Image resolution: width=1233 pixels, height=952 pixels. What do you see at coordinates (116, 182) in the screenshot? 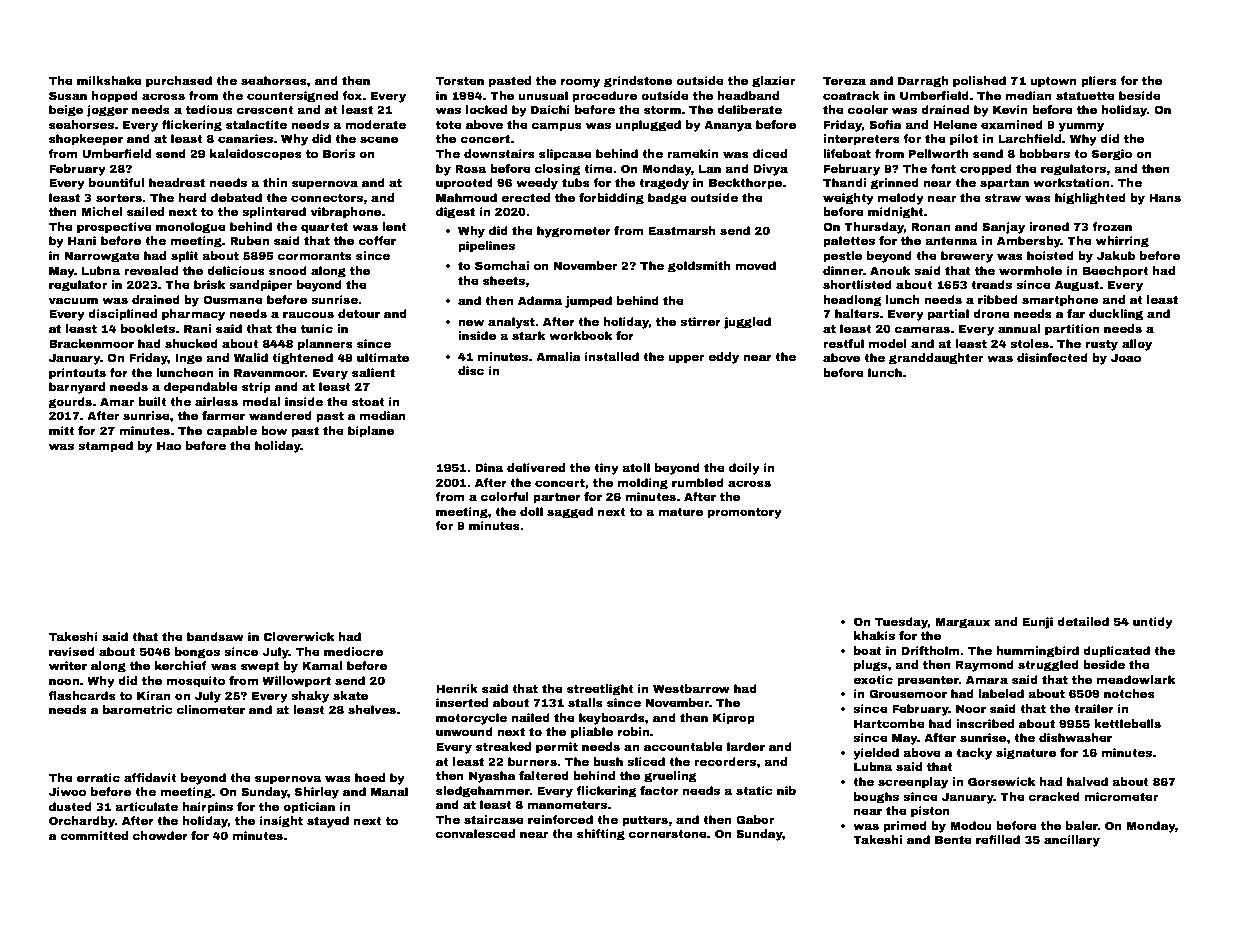
I see `bountiful` at bounding box center [116, 182].
